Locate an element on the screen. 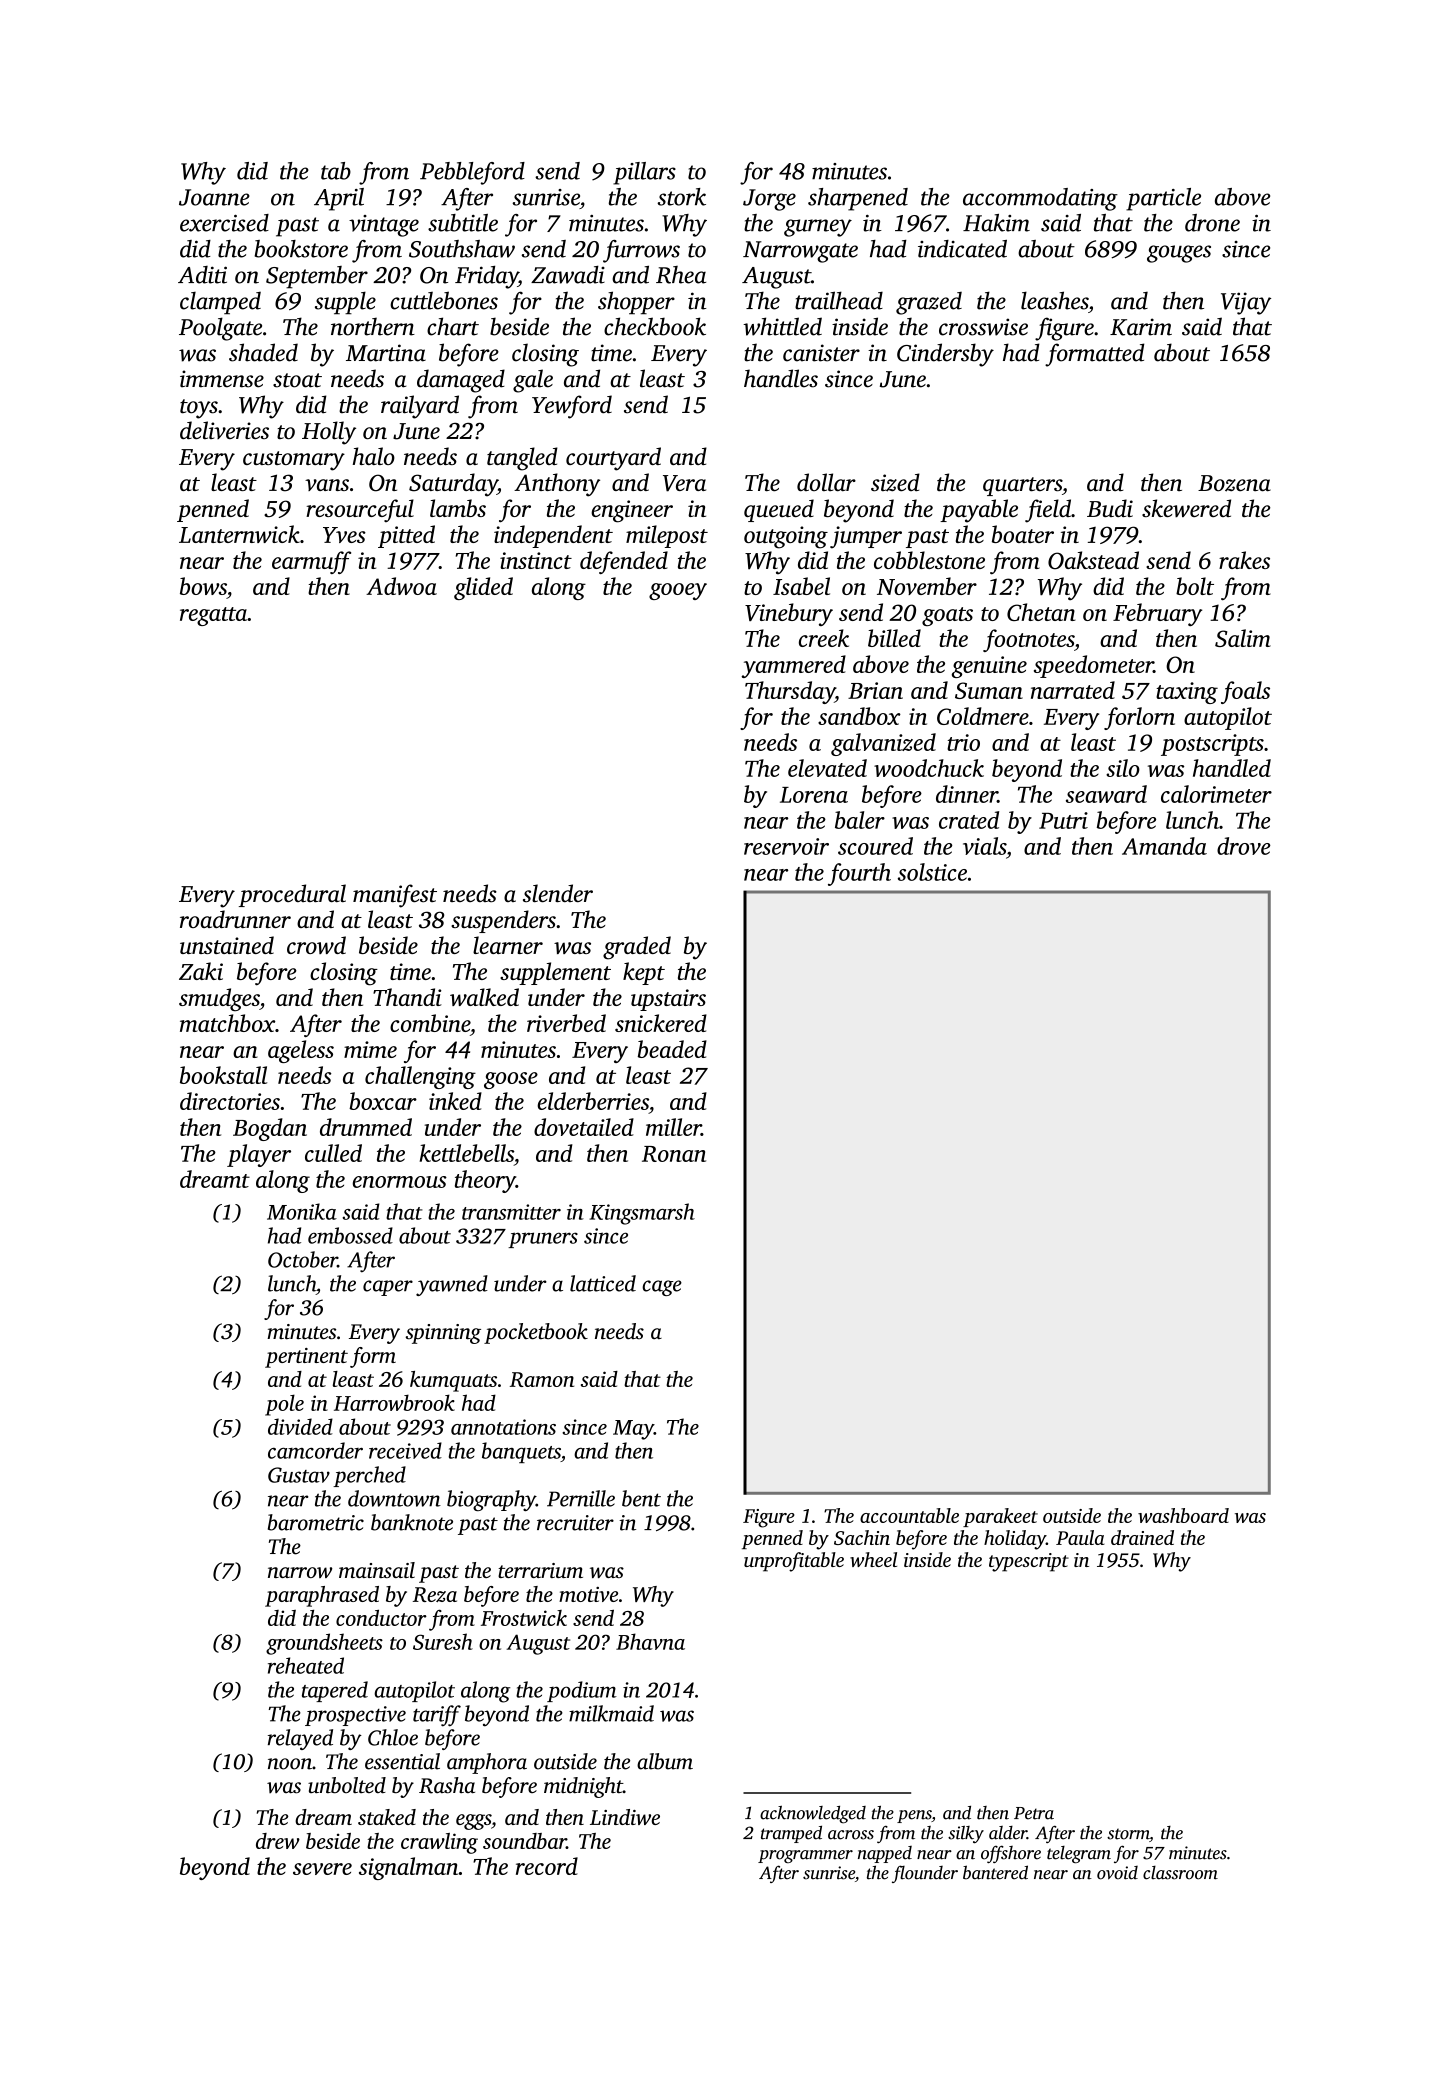 The image size is (1450, 2100). parakeet is located at coordinates (1000, 1517).
